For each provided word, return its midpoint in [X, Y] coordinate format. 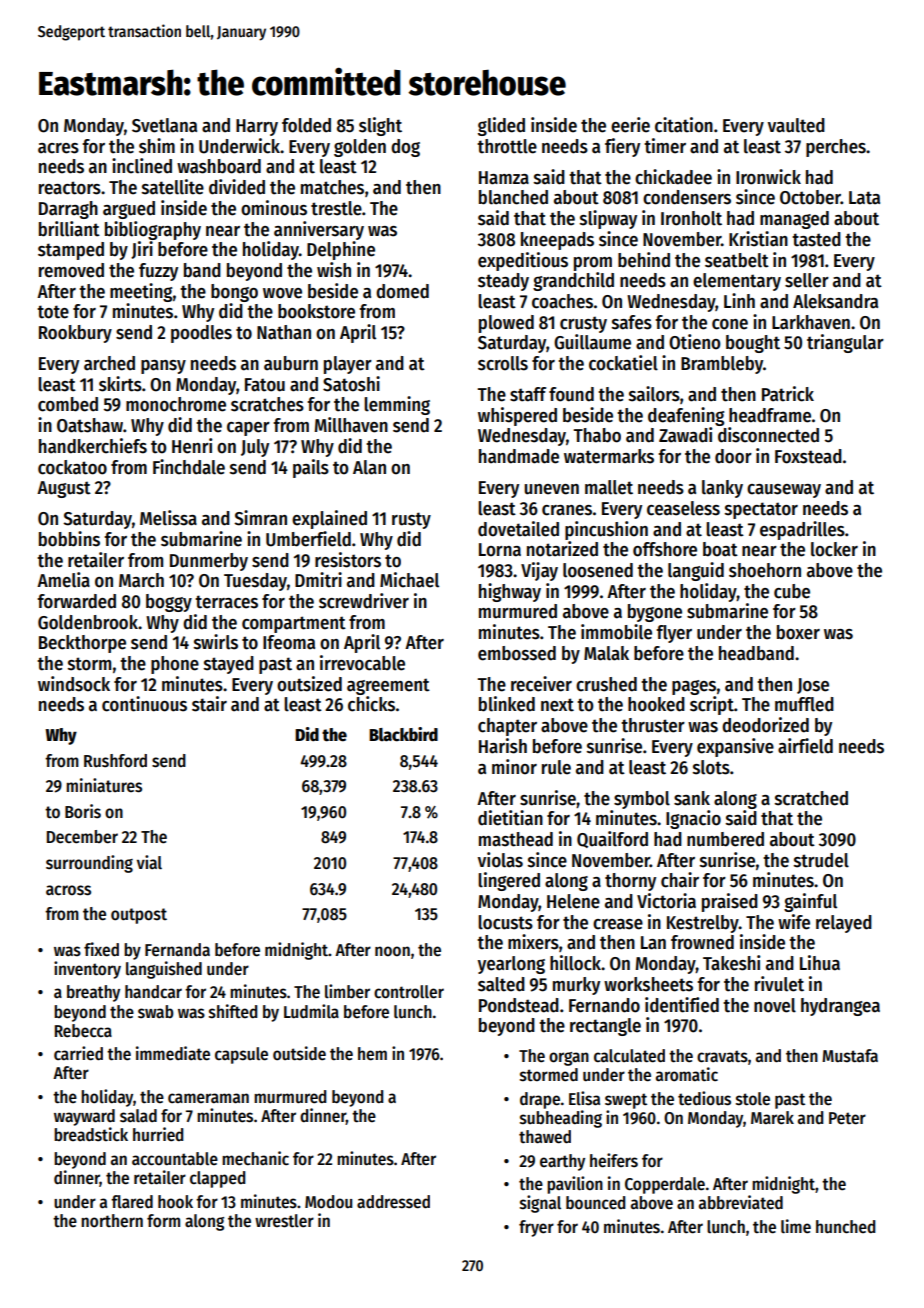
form [163, 1221]
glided [501, 126]
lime [796, 1226]
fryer [536, 1228]
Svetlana [164, 125]
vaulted [796, 125]
